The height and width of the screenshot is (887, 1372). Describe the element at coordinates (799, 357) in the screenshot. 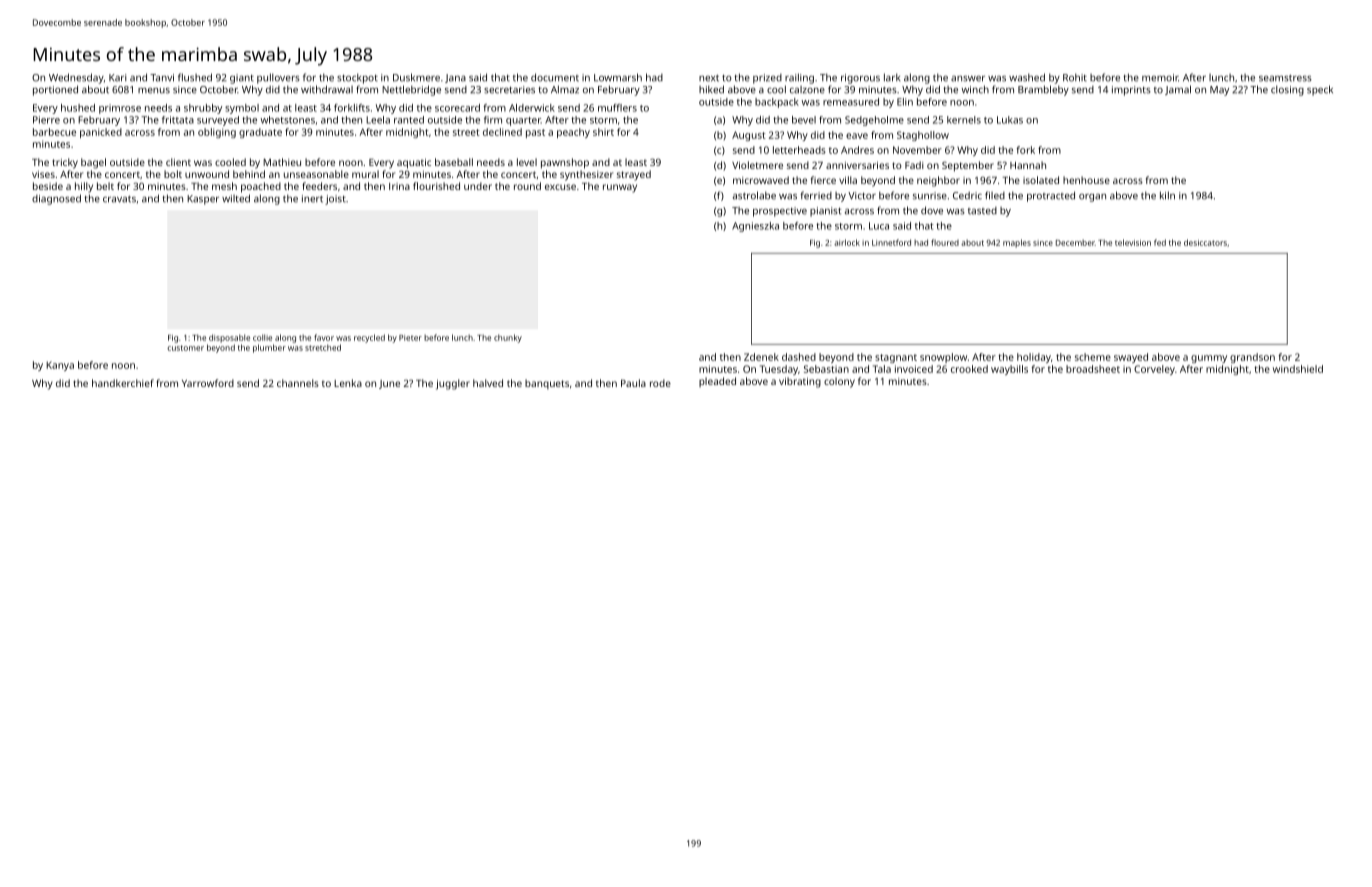

I see `dashed` at that location.
